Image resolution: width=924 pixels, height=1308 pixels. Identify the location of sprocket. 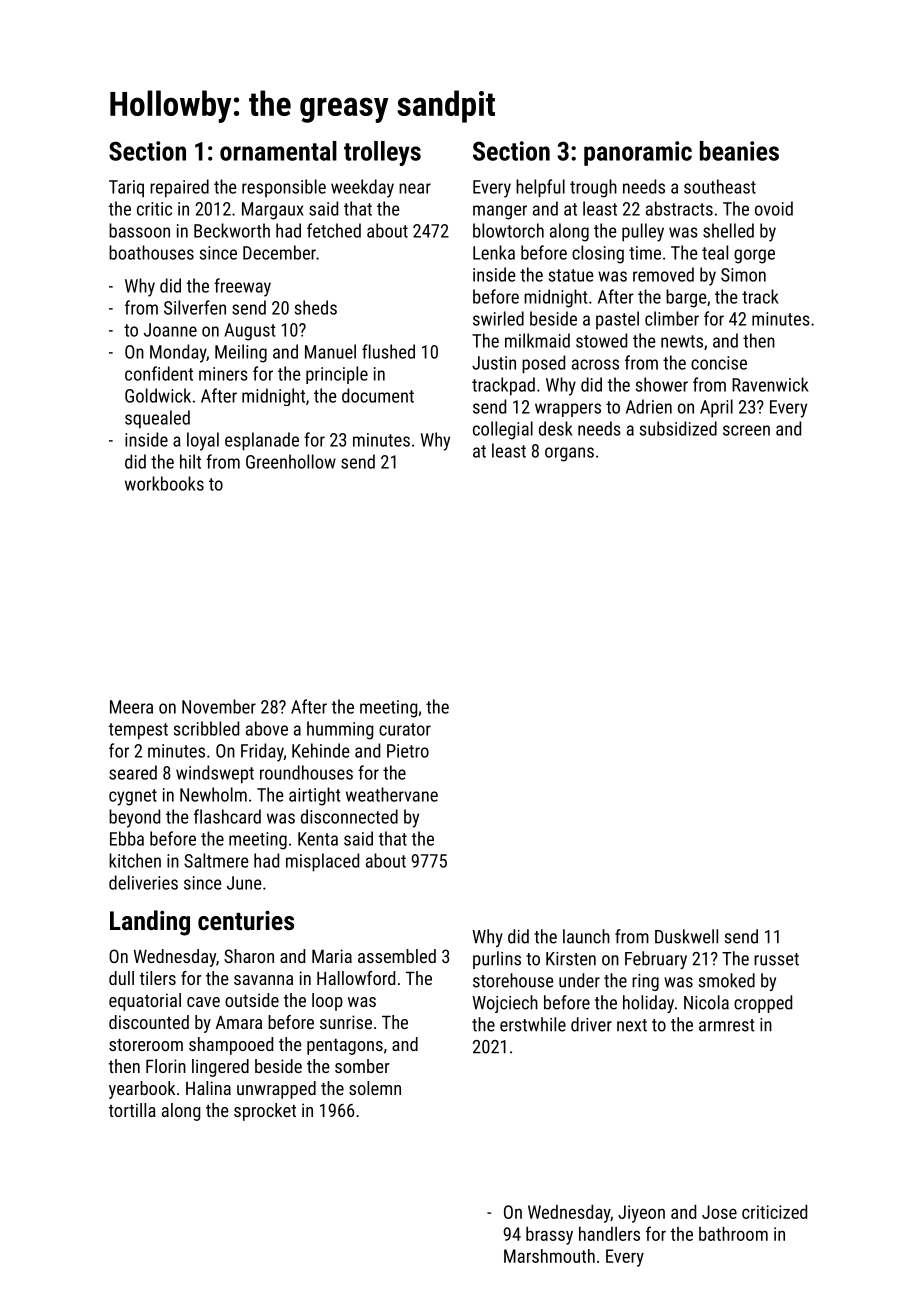
(265, 1112).
